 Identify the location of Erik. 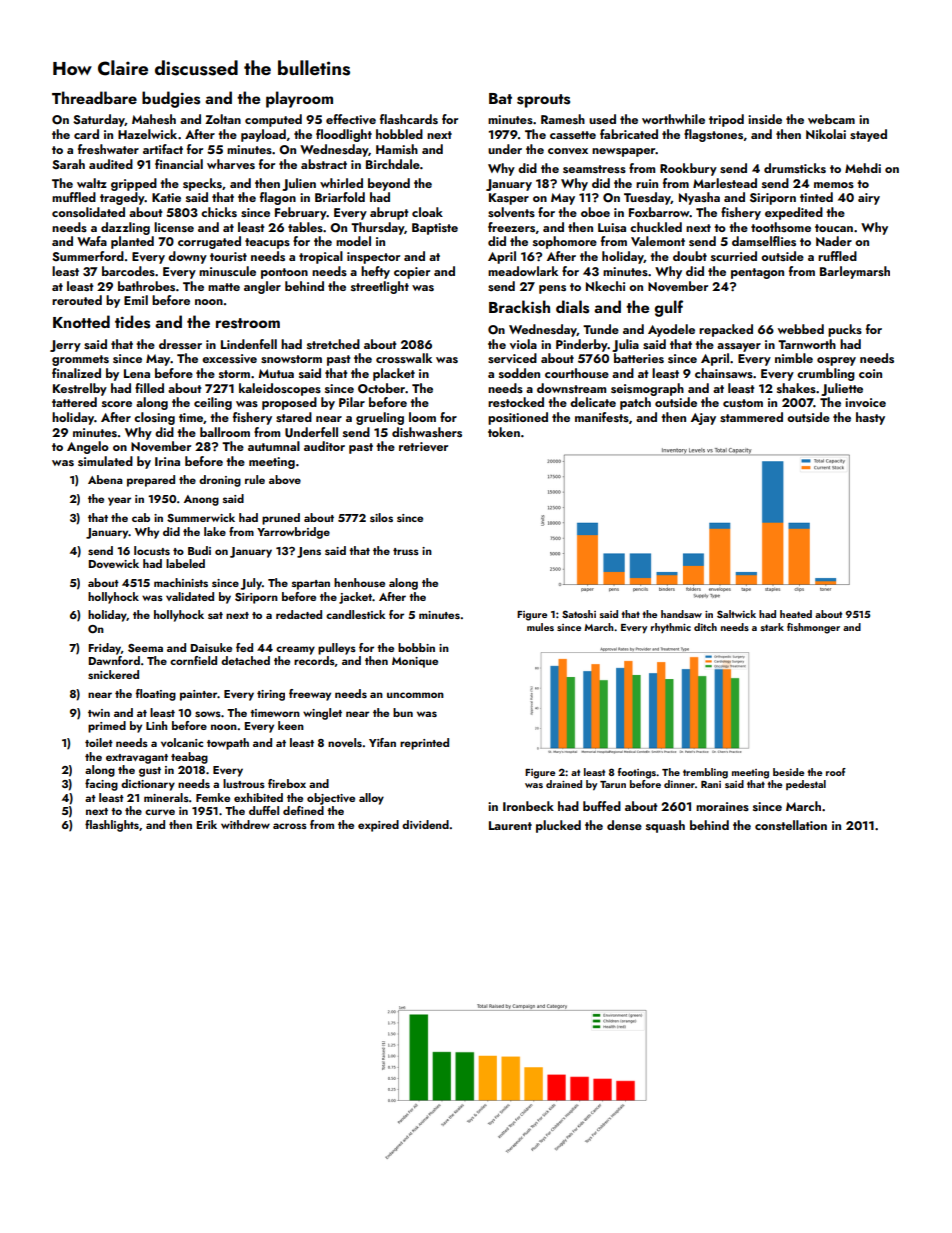
(207, 824).
